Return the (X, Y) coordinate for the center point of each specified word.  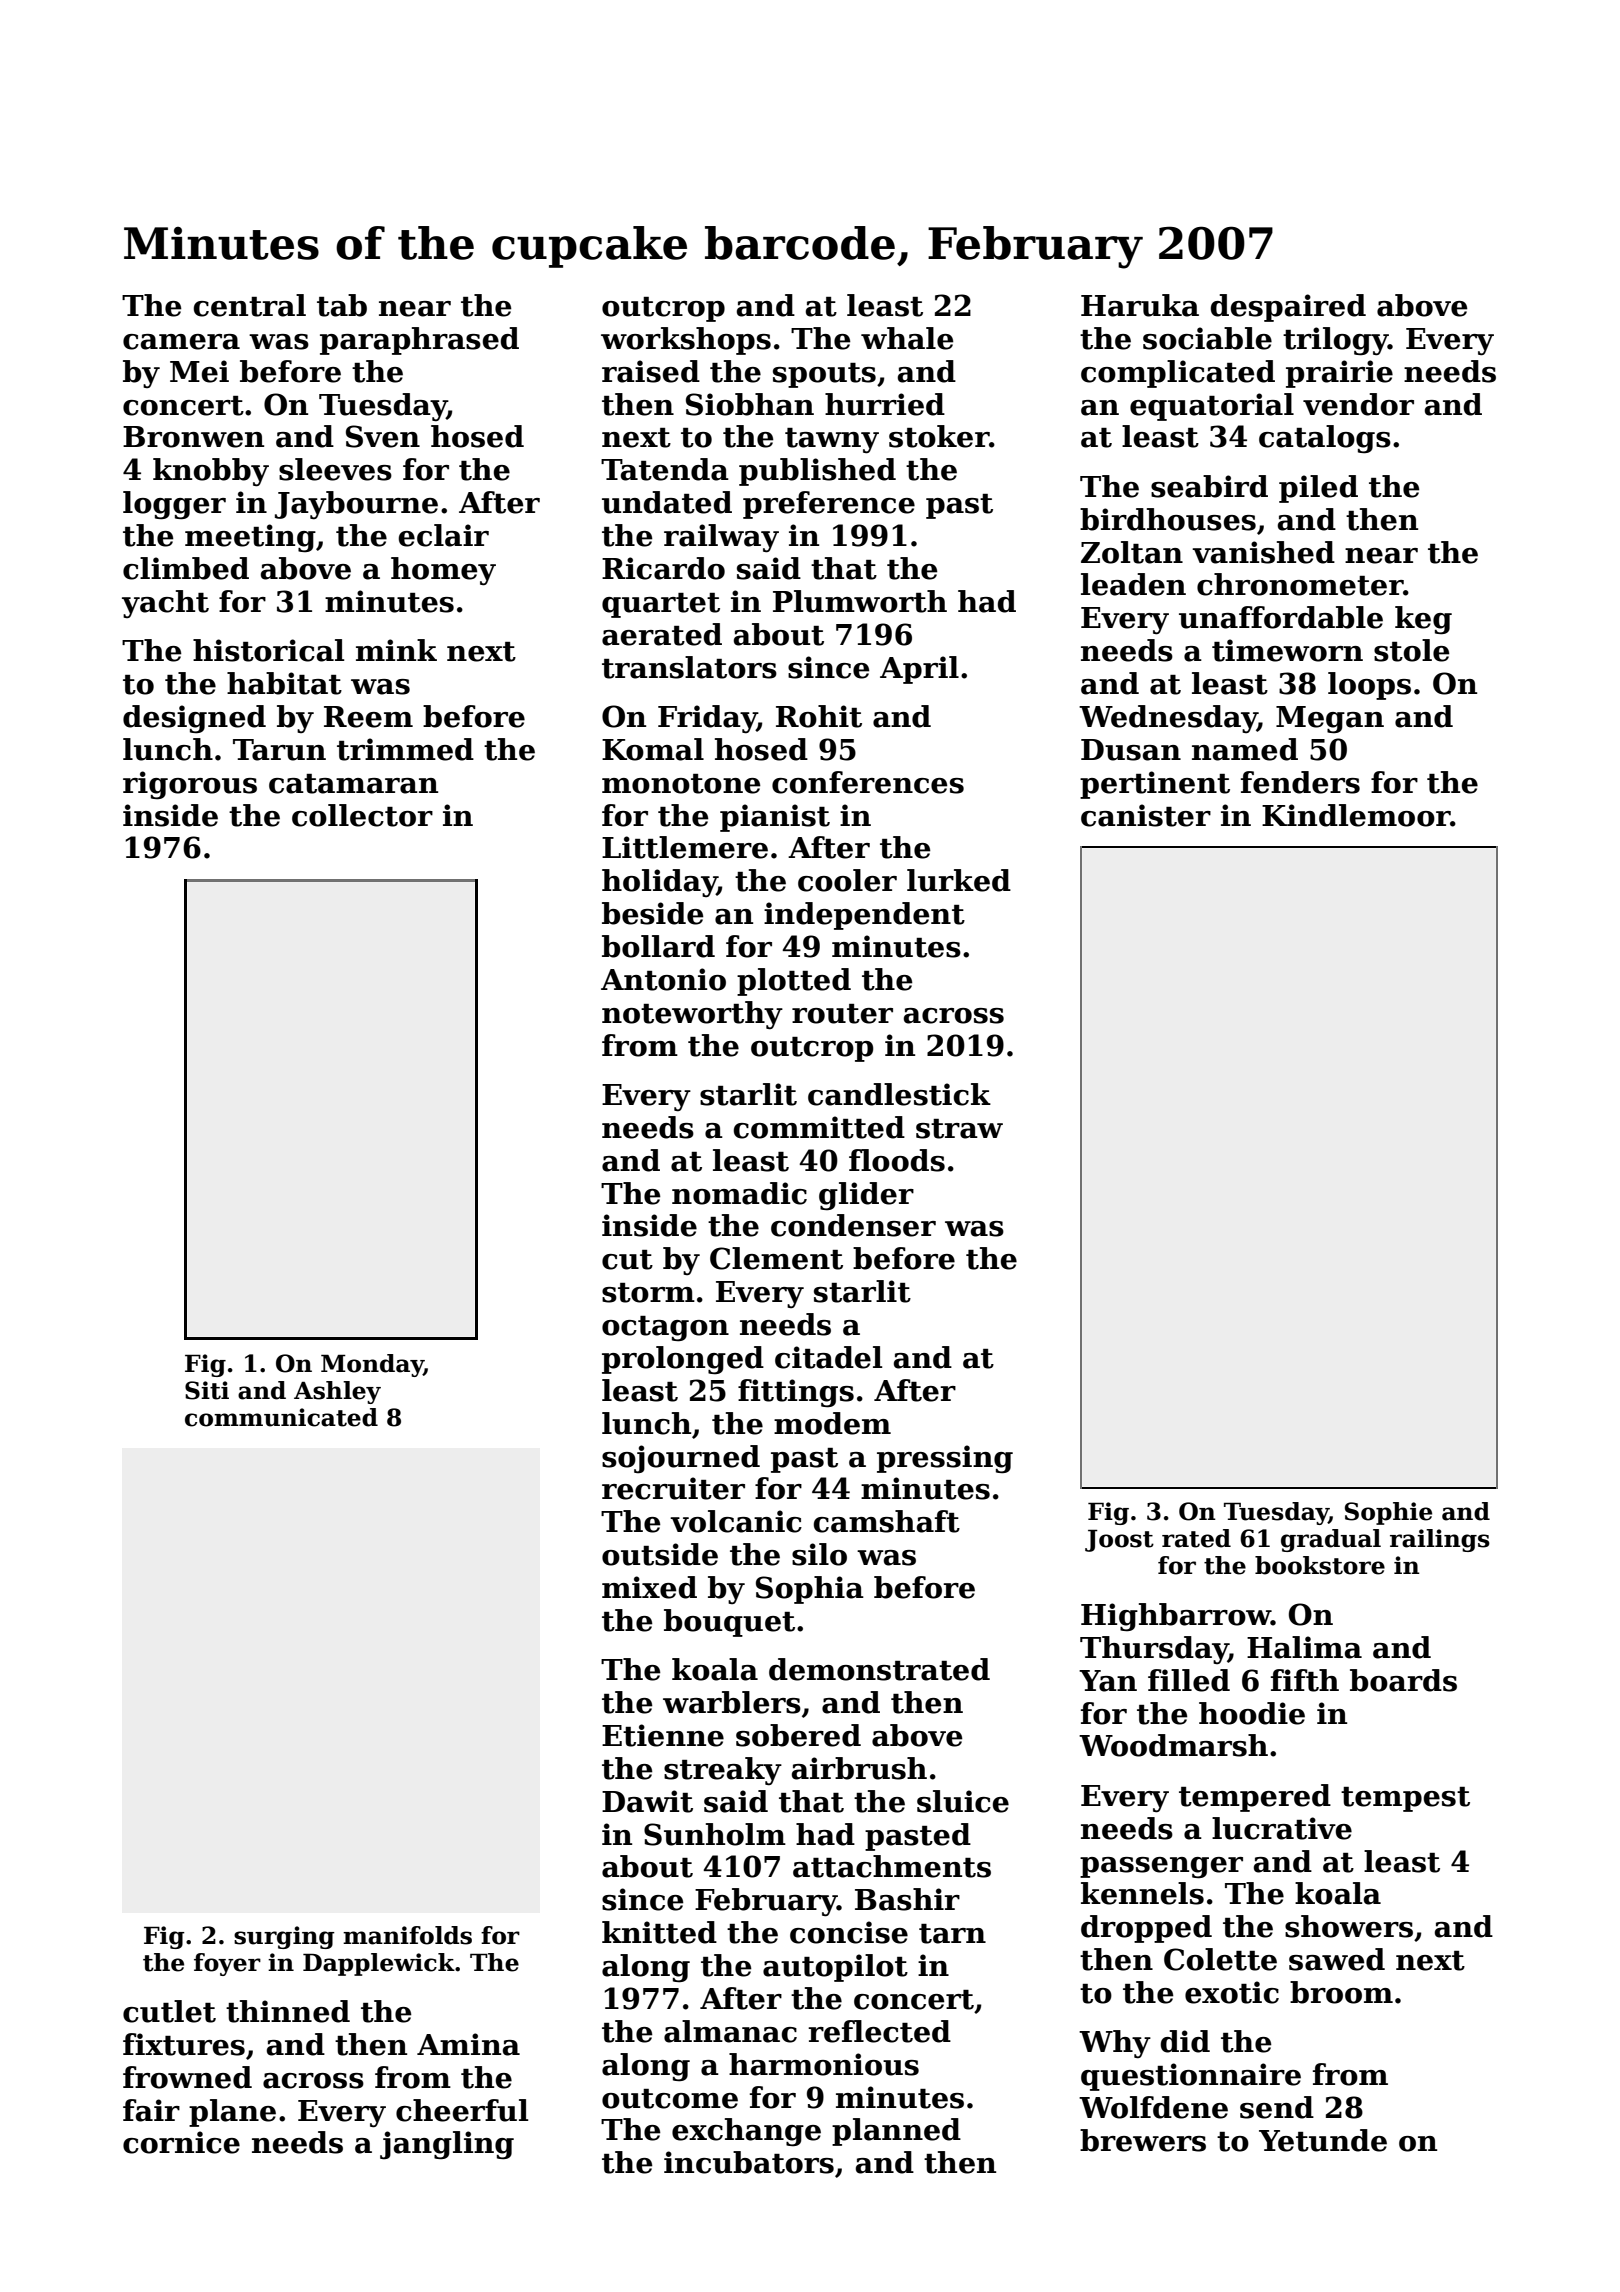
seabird (1209, 486)
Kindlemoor (1356, 815)
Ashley (337, 1392)
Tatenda (665, 469)
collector (362, 815)
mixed (649, 1587)
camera (181, 342)
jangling (447, 2145)
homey (443, 571)
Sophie (1388, 1513)
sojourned (681, 1459)
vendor (1358, 404)
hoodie (1252, 1713)
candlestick (899, 1094)
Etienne (663, 1735)
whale (907, 338)
